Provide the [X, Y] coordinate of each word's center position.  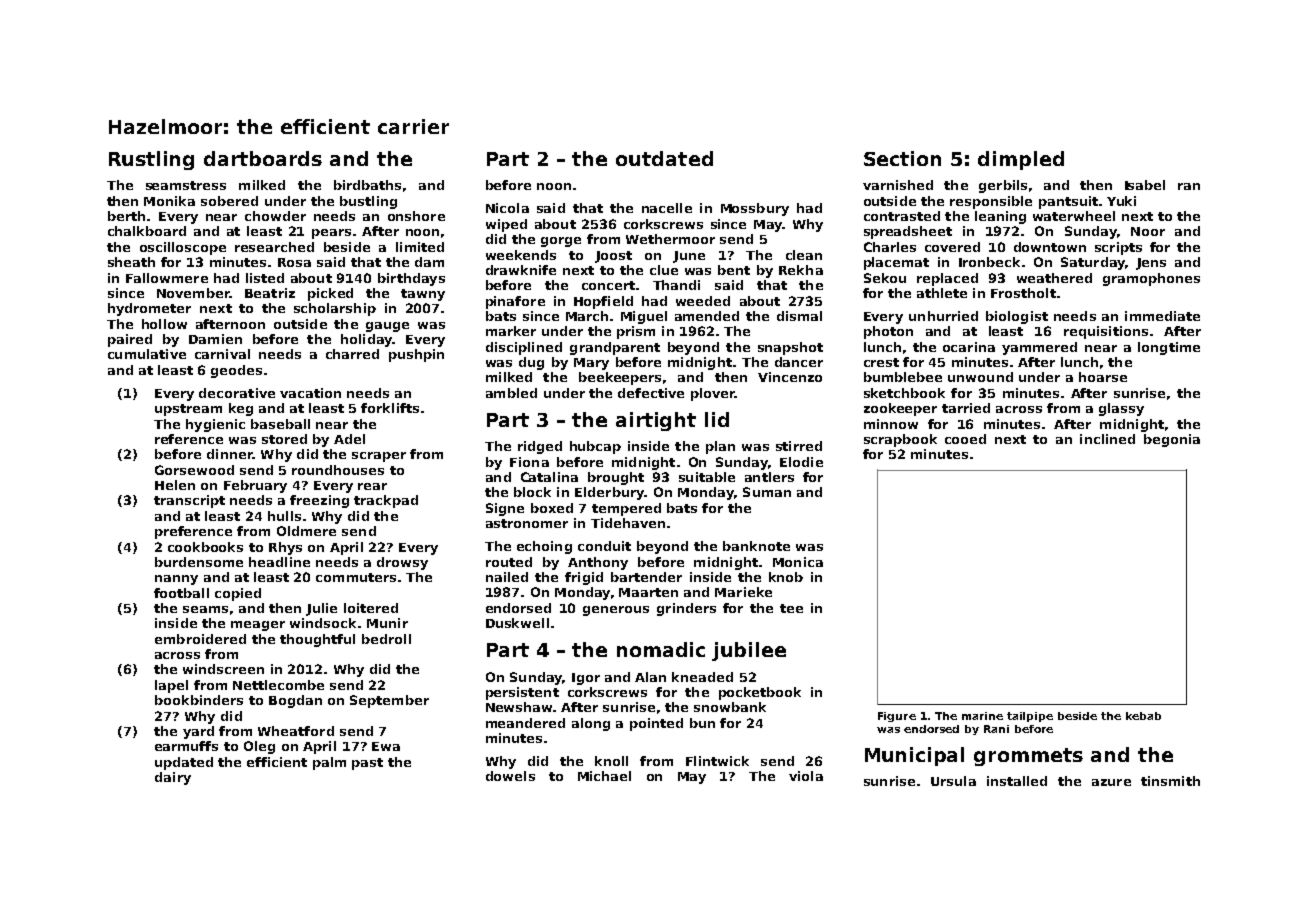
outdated [664, 158]
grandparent [615, 348]
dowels [510, 776]
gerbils [1003, 186]
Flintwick [717, 761]
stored [284, 439]
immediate [1162, 316]
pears [331, 234]
